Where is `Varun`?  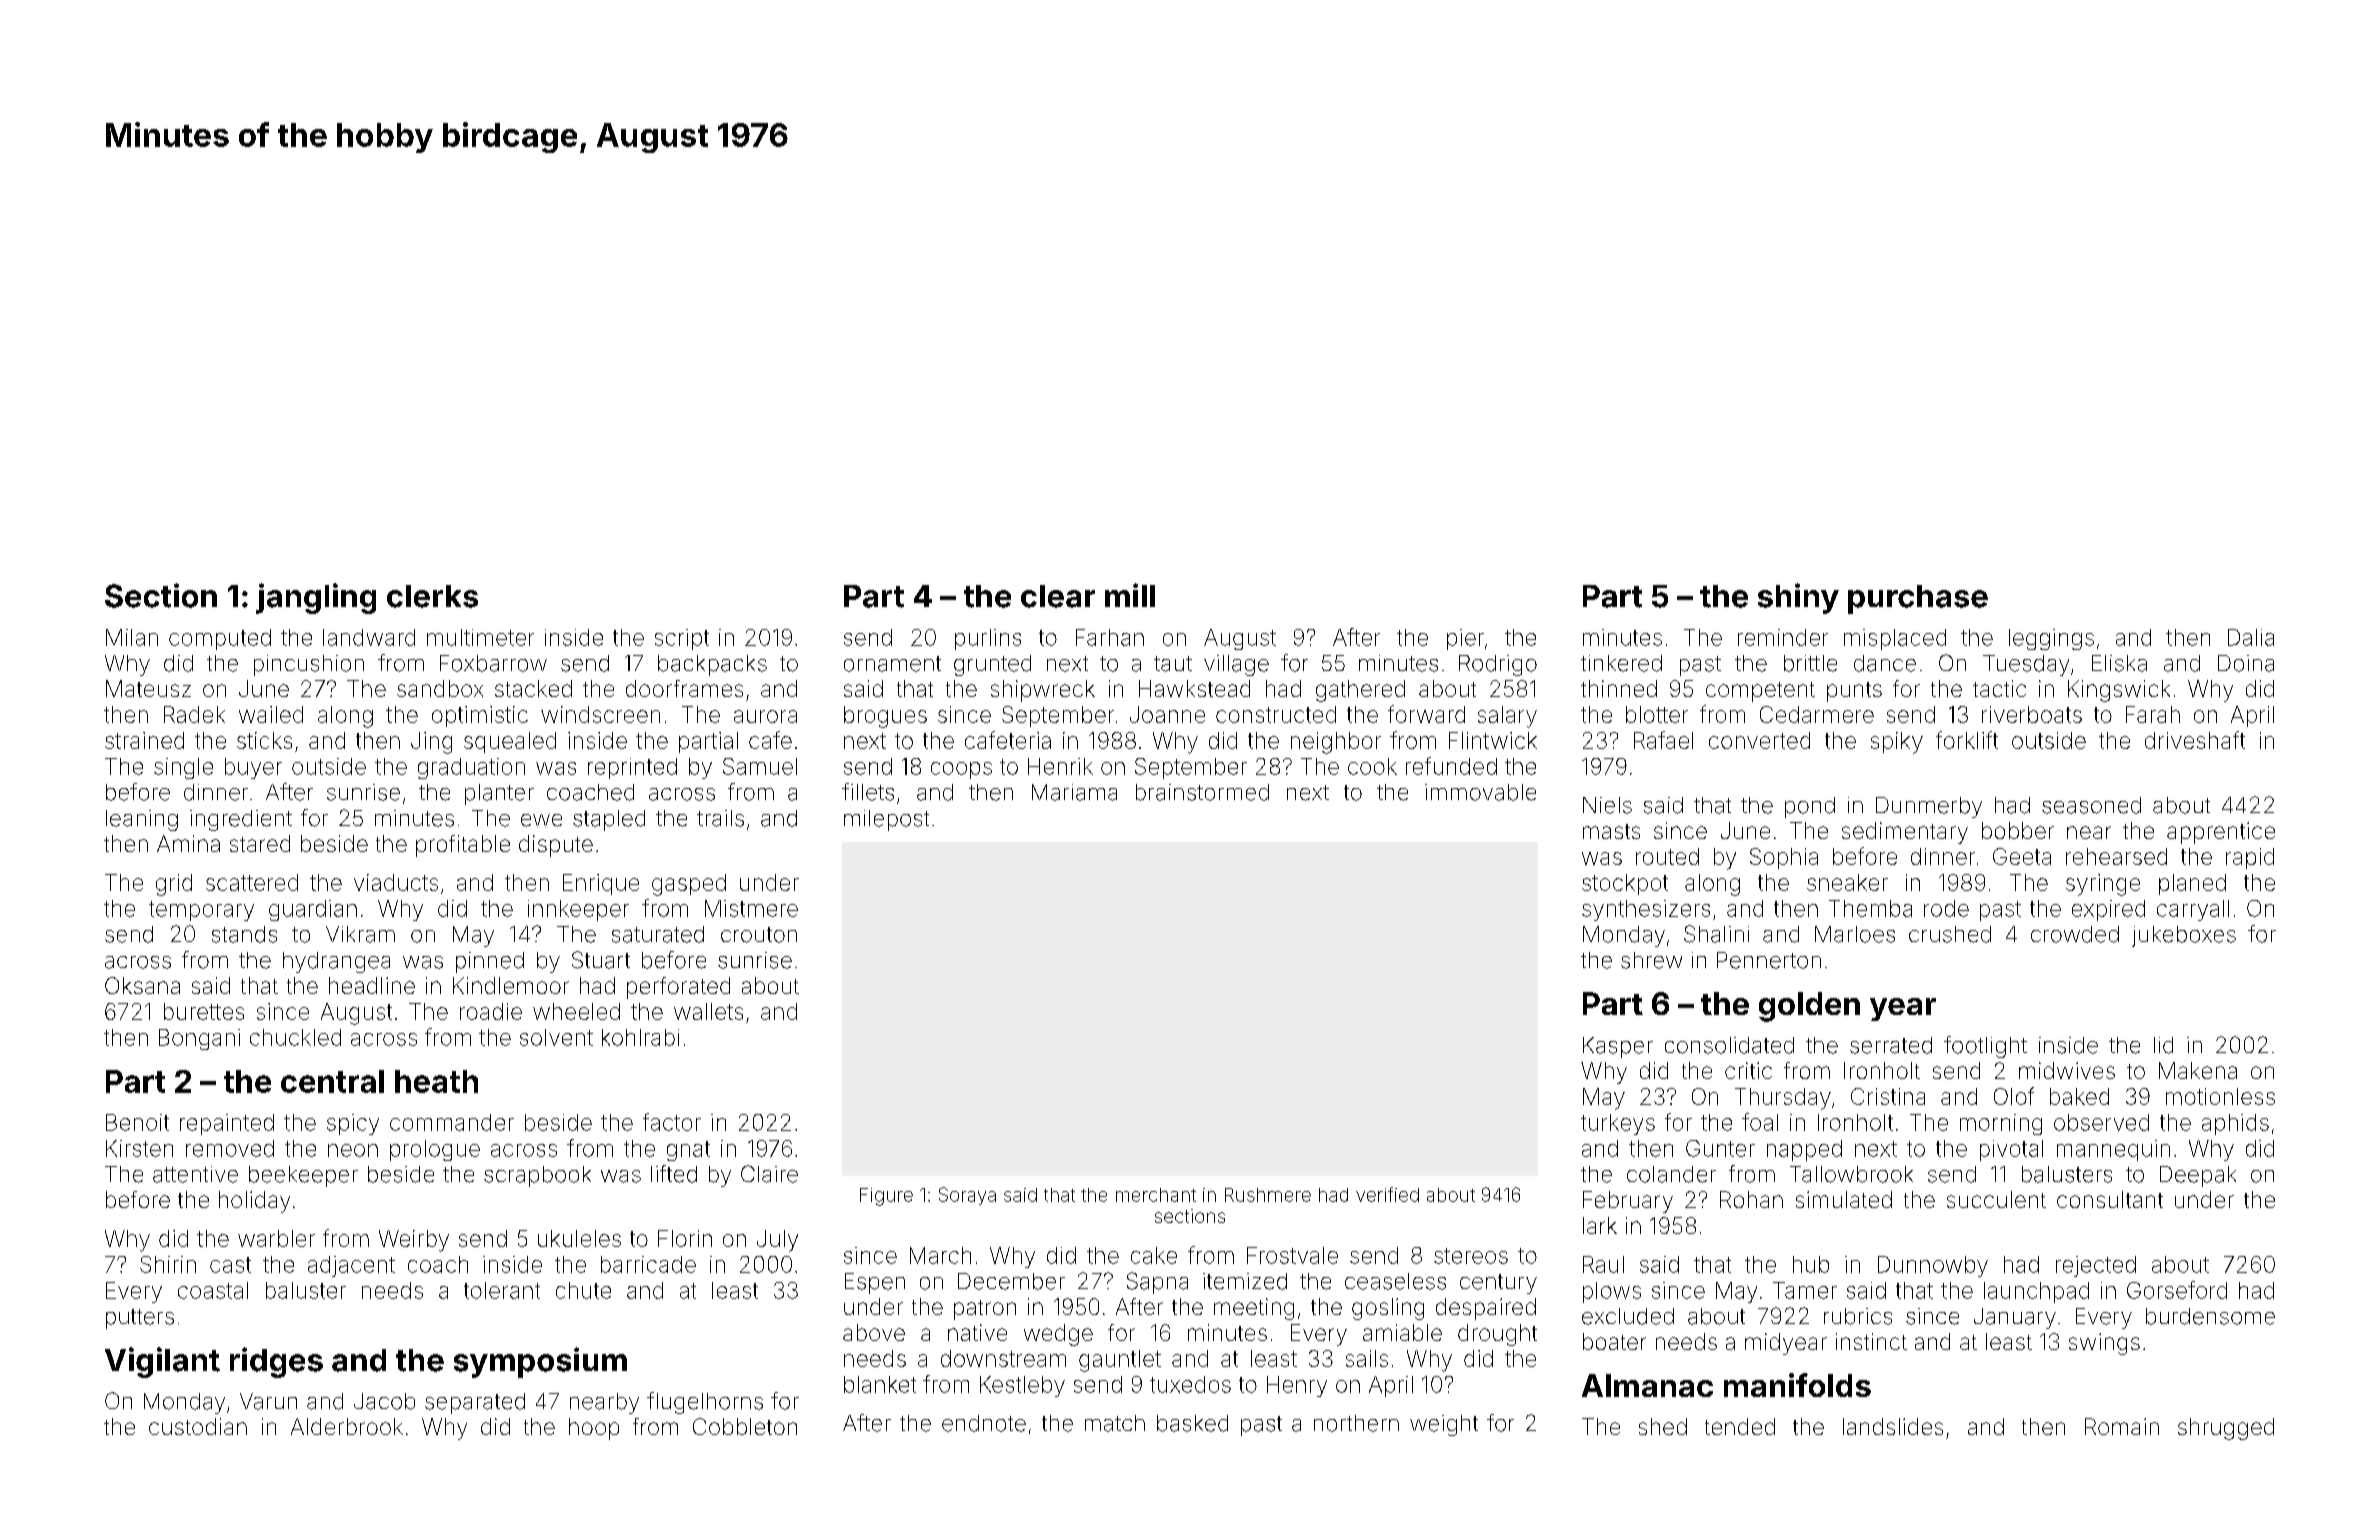
Varun is located at coordinates (268, 1401).
